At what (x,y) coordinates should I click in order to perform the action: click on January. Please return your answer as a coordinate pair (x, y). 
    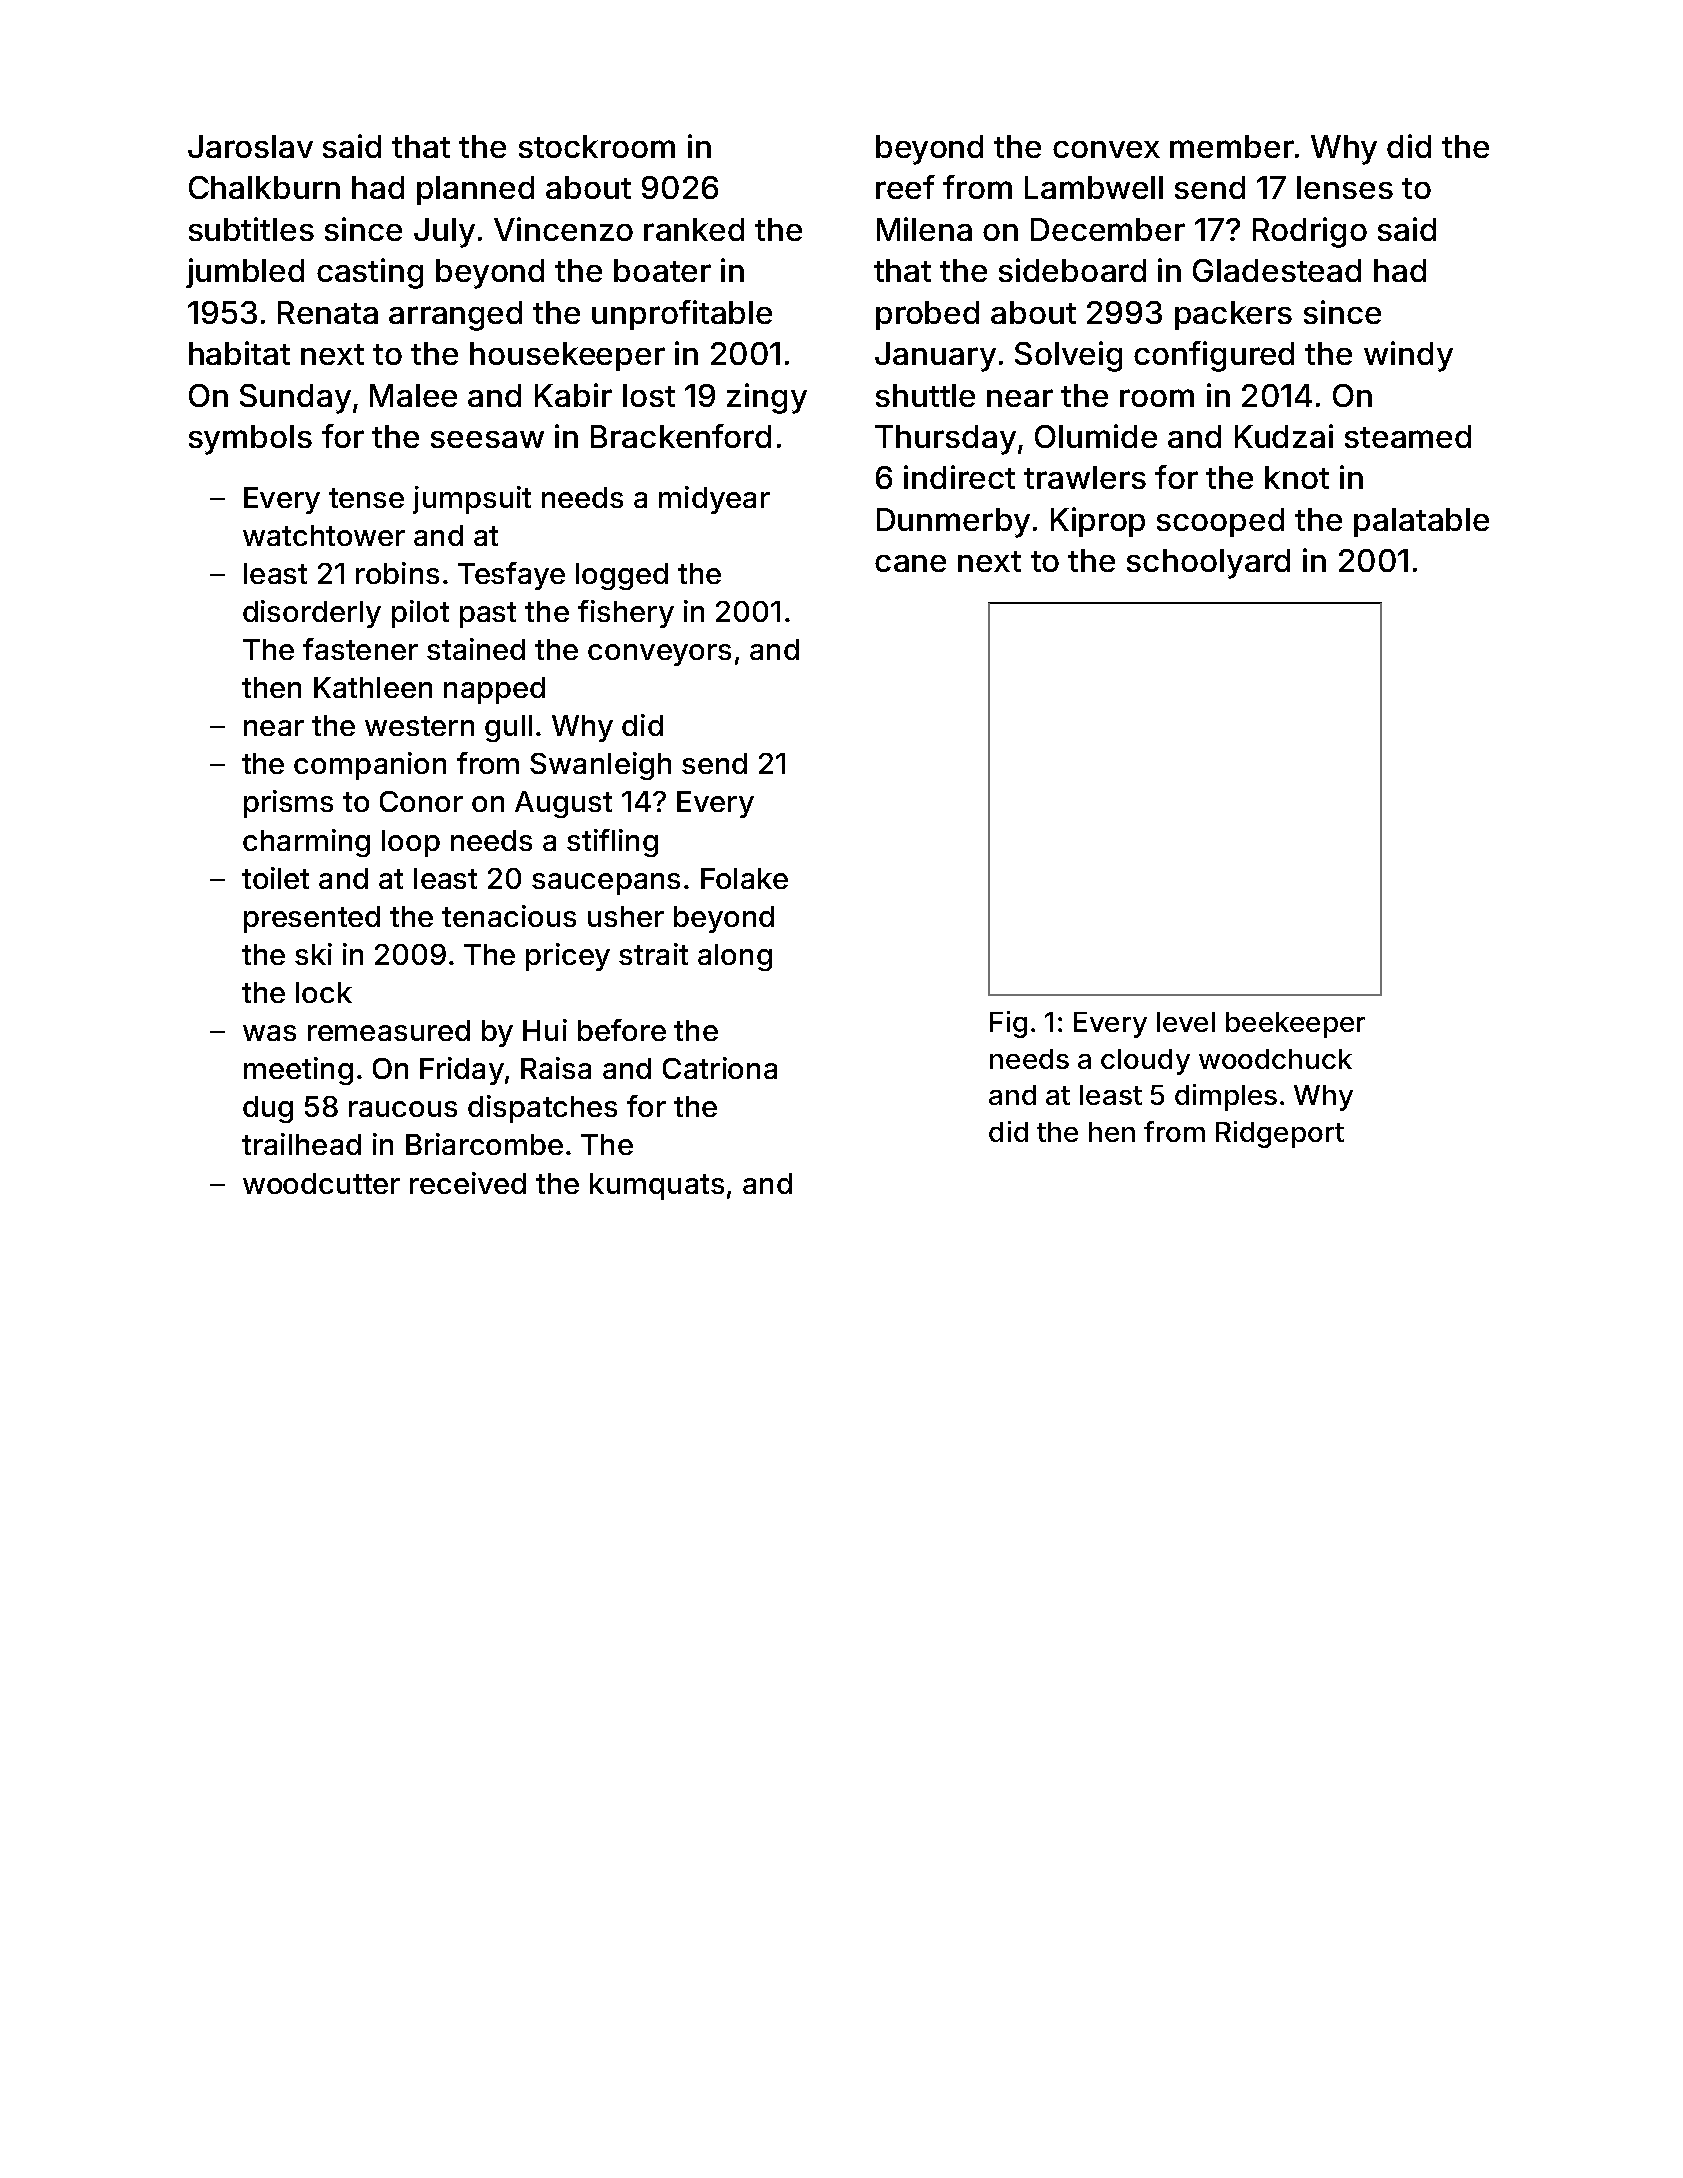
    Looking at the image, I should click on (935, 357).
